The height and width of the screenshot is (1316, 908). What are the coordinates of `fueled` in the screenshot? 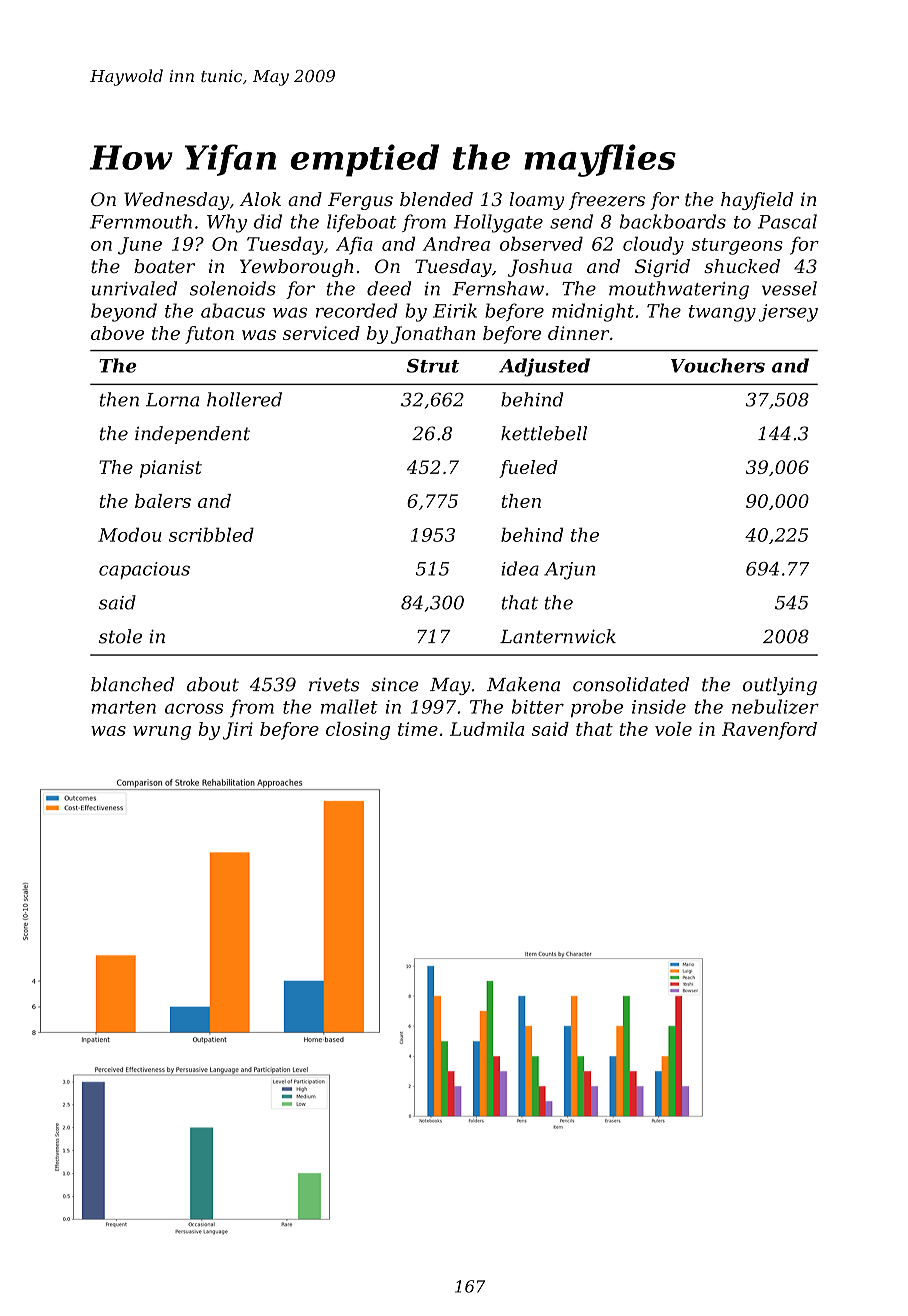 It's located at (528, 469).
